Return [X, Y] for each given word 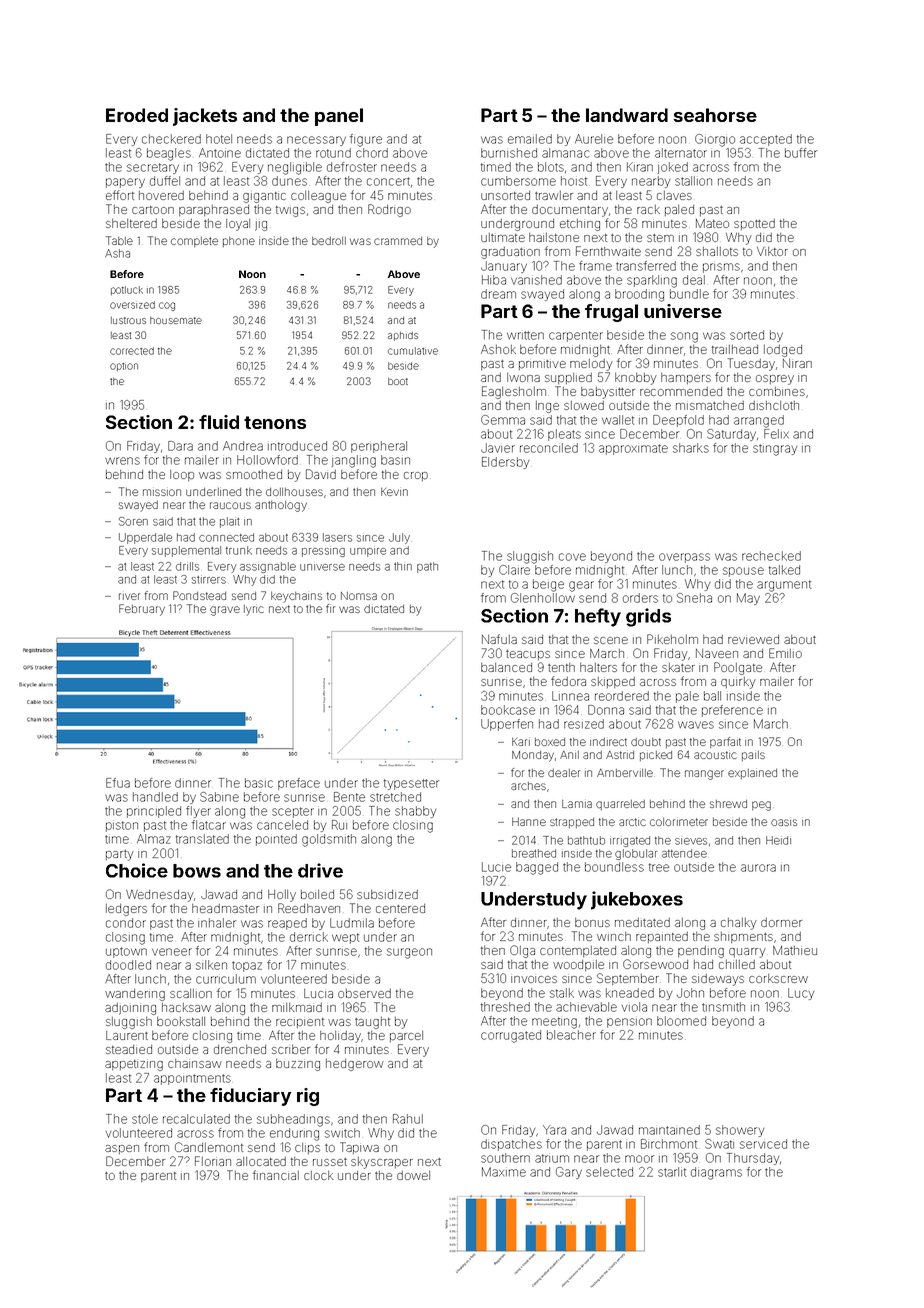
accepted [766, 140]
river [129, 596]
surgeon [409, 953]
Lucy [801, 994]
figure [366, 140]
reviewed [753, 639]
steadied [129, 1049]
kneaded [630, 993]
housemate [176, 320]
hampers [686, 378]
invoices [534, 979]
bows [197, 871]
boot [398, 381]
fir [330, 608]
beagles [169, 154]
